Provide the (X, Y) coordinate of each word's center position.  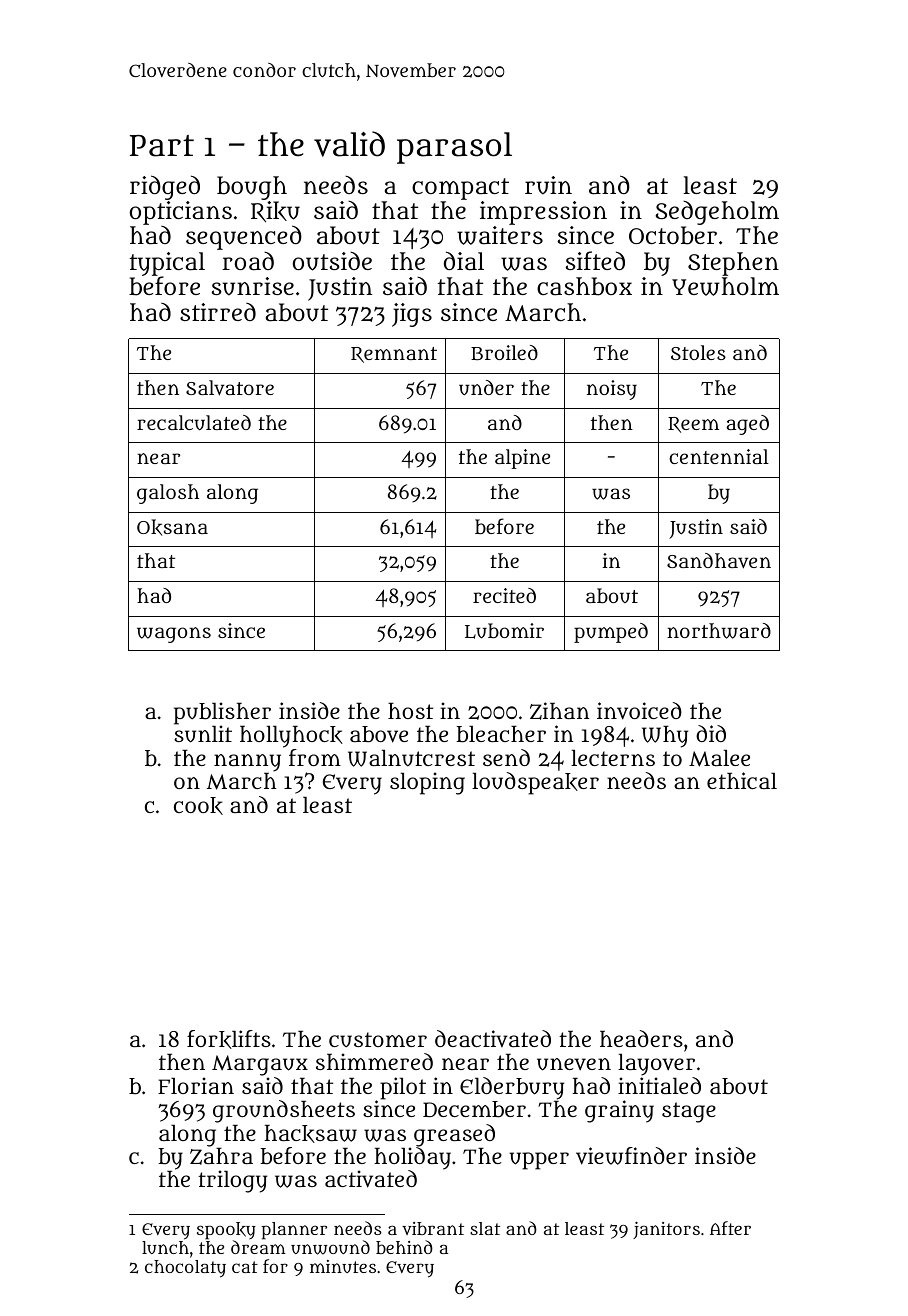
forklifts (229, 1039)
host (410, 711)
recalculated (194, 422)
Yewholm (725, 286)
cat (245, 1267)
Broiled (504, 352)
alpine (522, 459)
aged (747, 425)
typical (167, 264)
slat (485, 1228)
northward (719, 631)
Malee (719, 758)
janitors (666, 1230)
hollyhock (291, 737)
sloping (427, 783)
